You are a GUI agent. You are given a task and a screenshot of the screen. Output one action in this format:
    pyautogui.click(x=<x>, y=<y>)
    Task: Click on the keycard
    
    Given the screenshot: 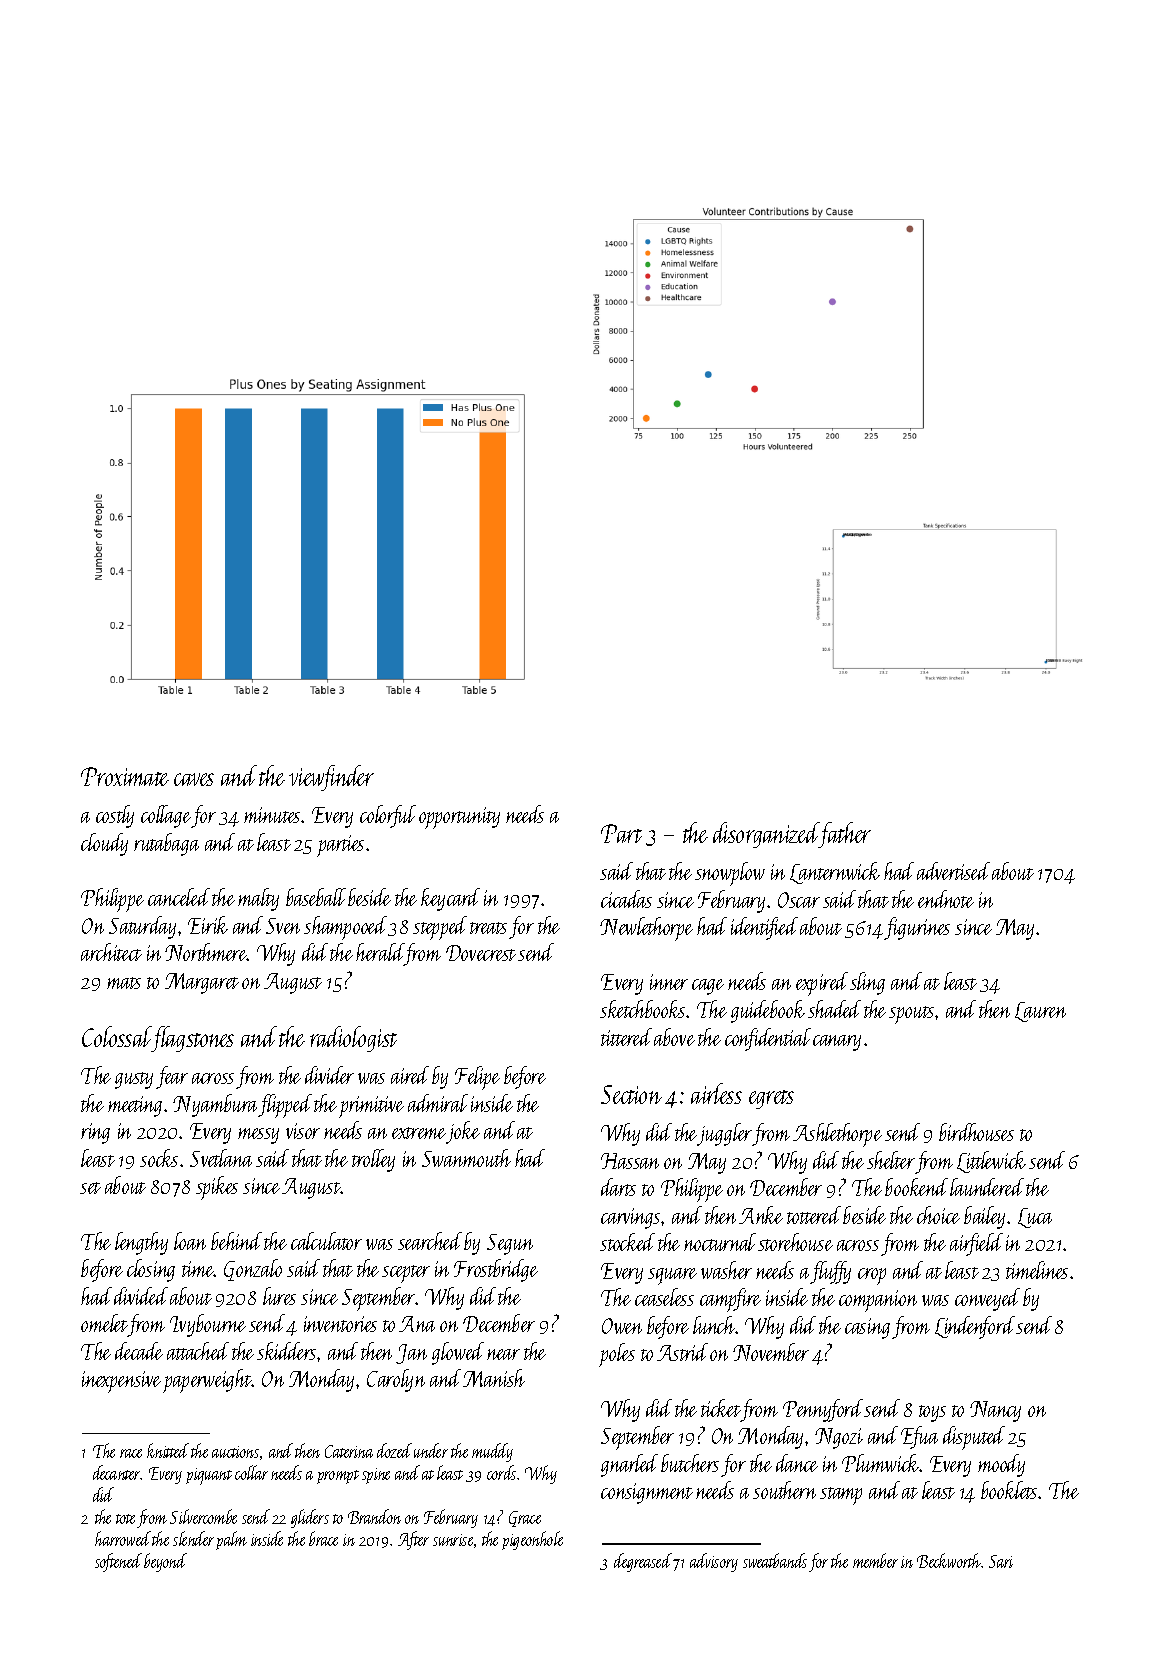 What is the action you would take?
    pyautogui.click(x=450, y=899)
